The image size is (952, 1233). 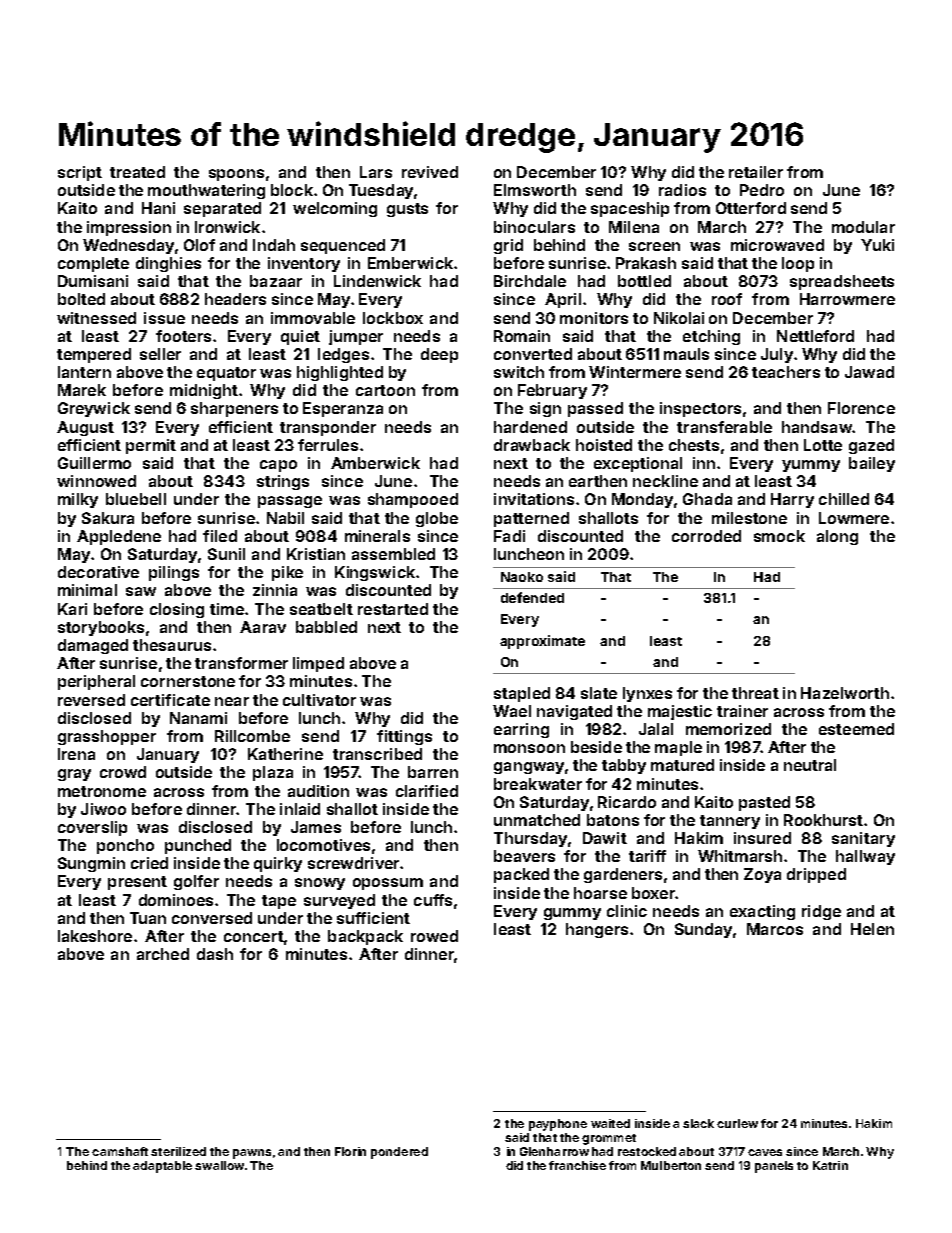 What do you see at coordinates (404, 737) in the screenshot?
I see `fittings` at bounding box center [404, 737].
